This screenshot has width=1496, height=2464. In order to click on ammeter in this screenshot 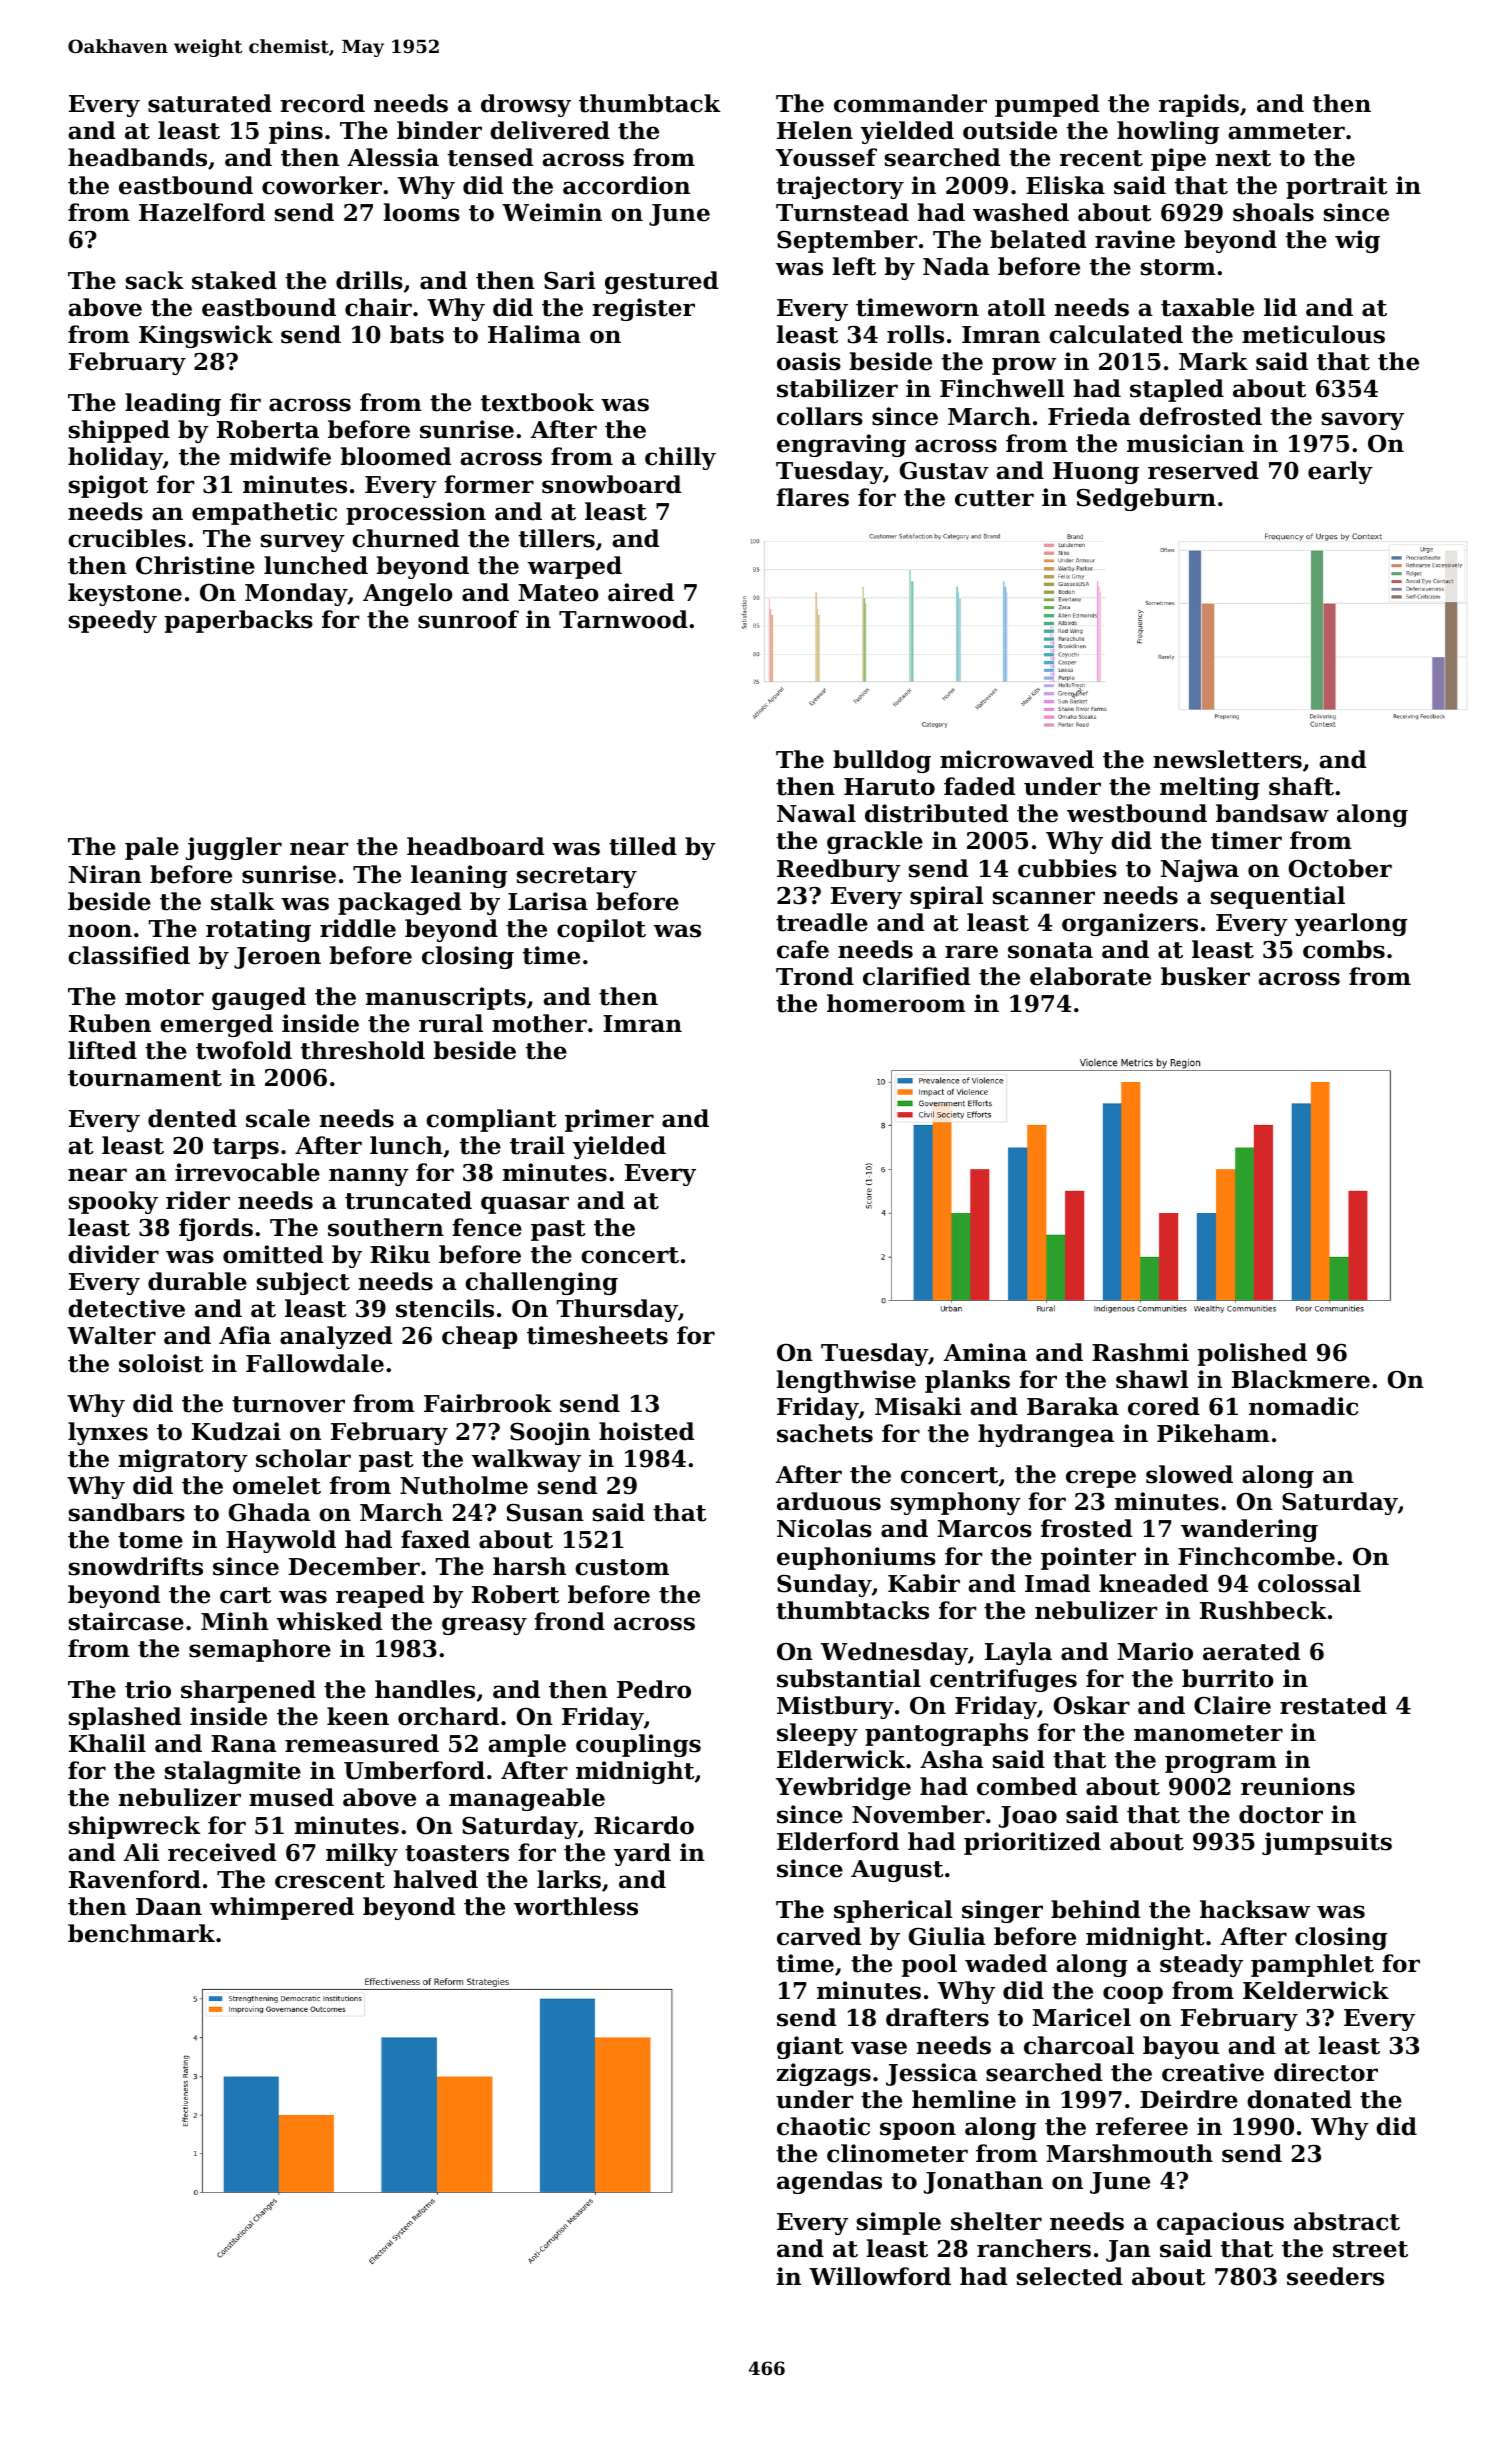, I will do `click(1286, 131)`.
